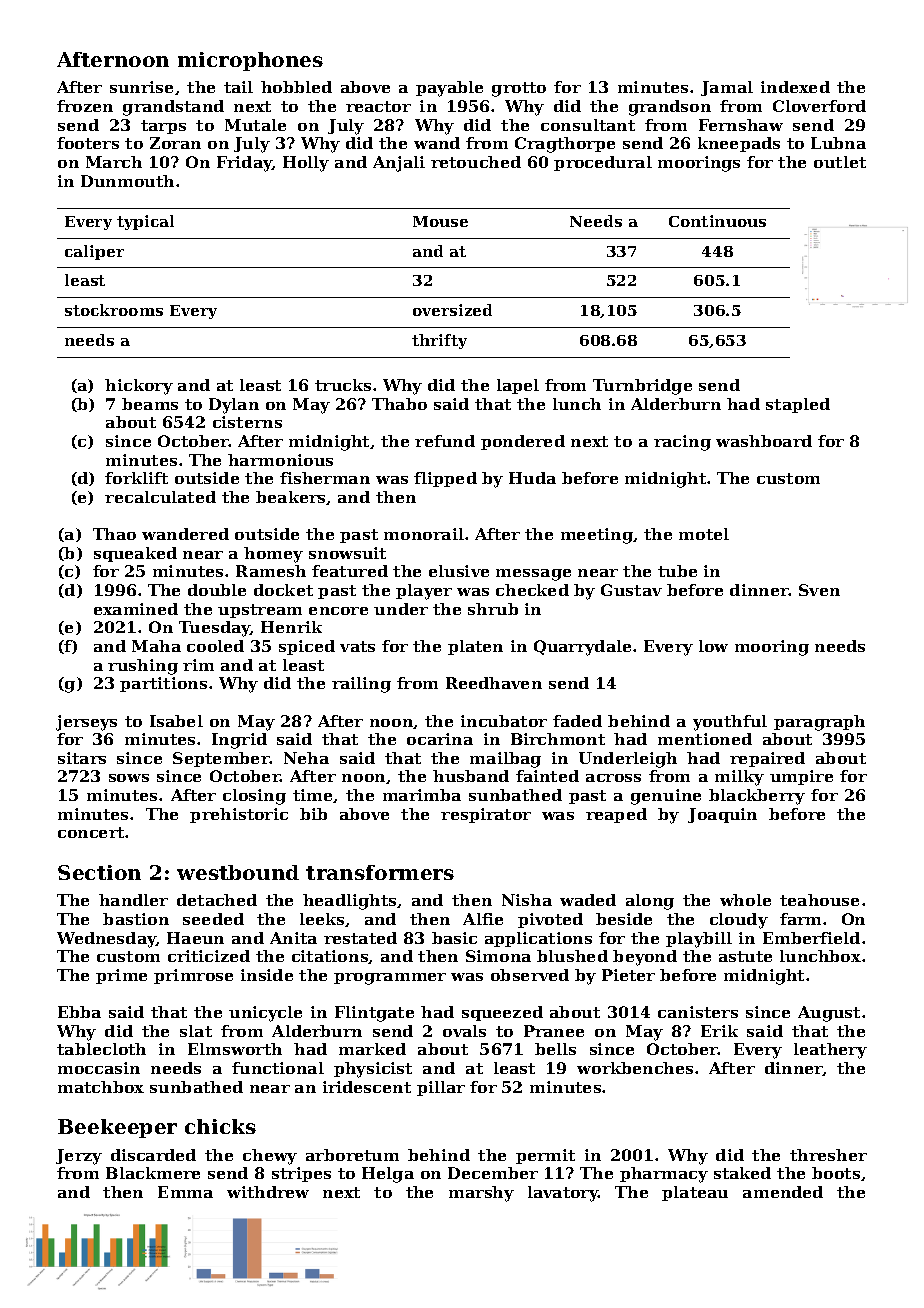  What do you see at coordinates (255, 125) in the page?
I see `Mutale` at bounding box center [255, 125].
